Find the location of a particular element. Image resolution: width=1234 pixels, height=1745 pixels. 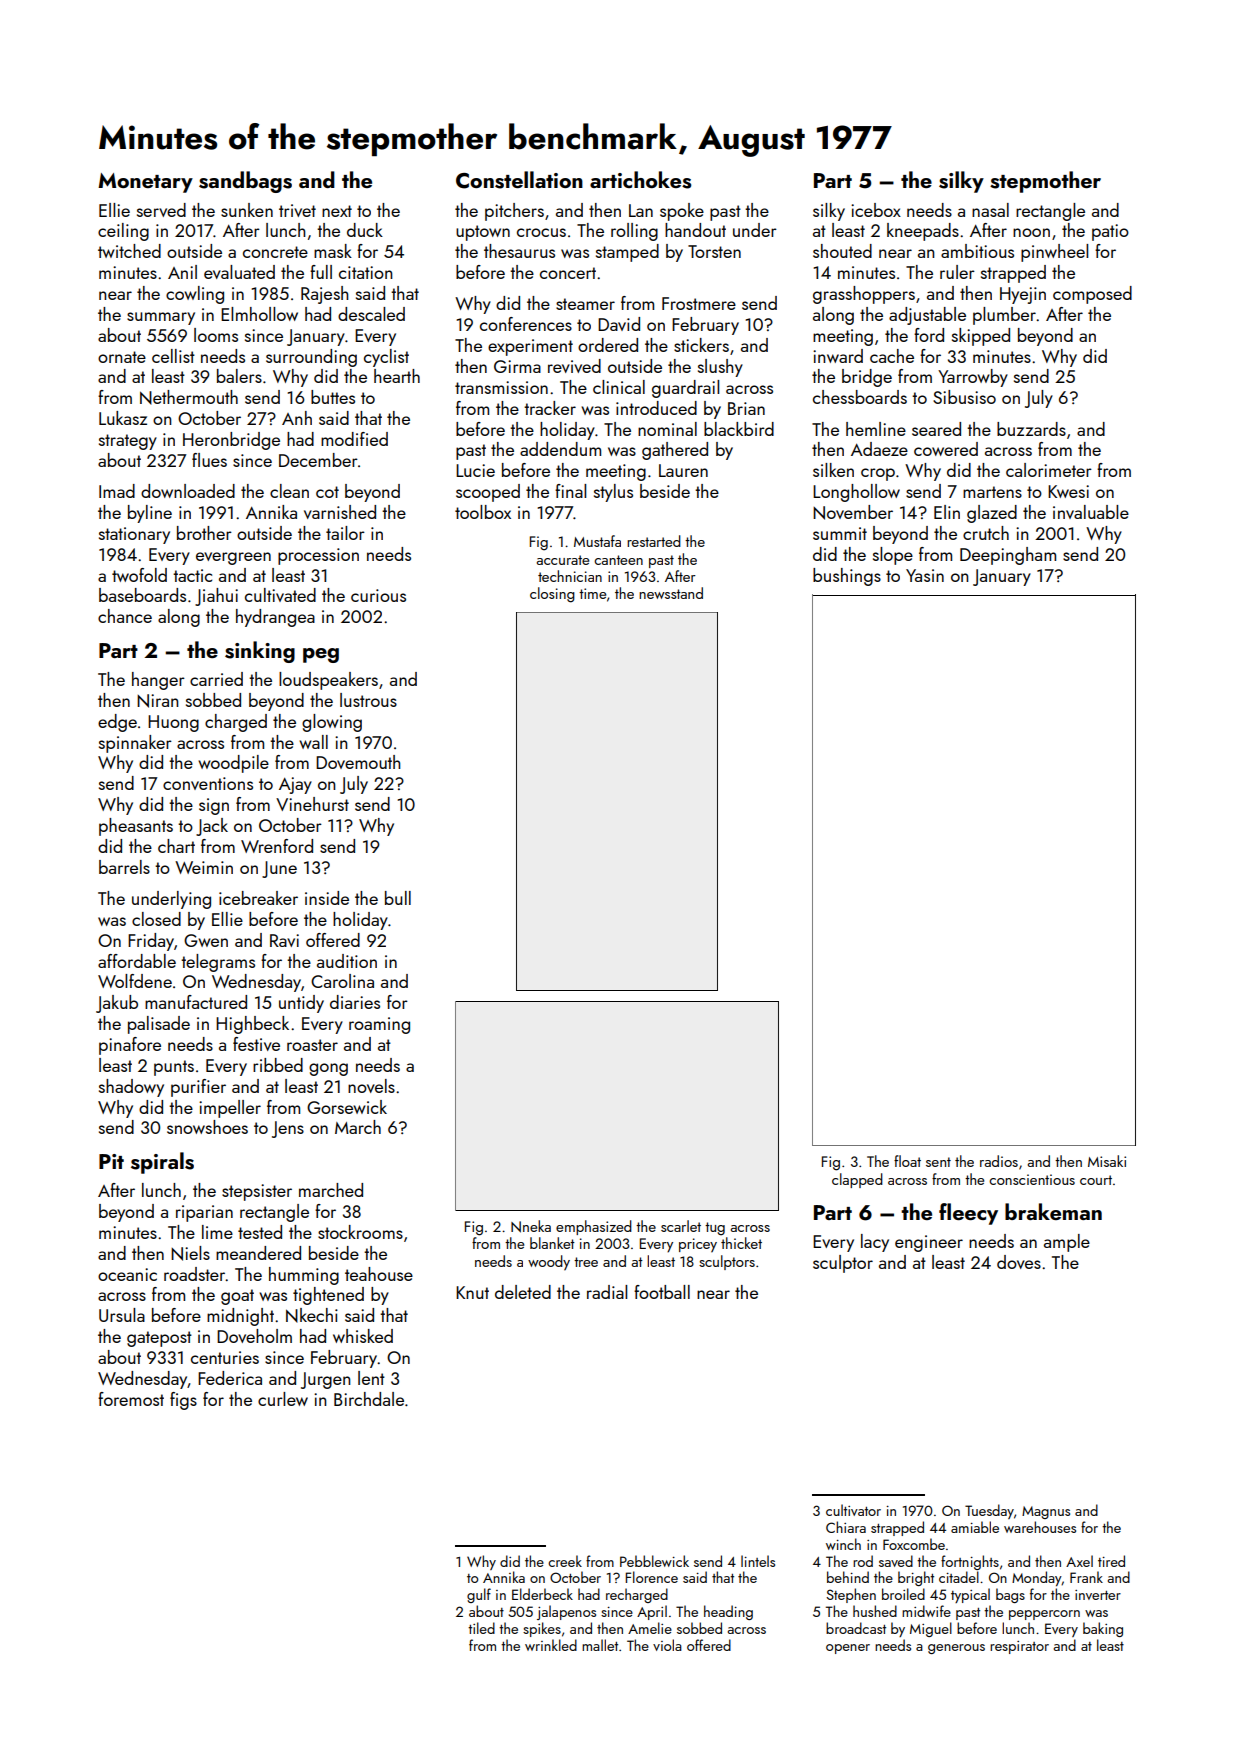

served is located at coordinates (161, 210).
